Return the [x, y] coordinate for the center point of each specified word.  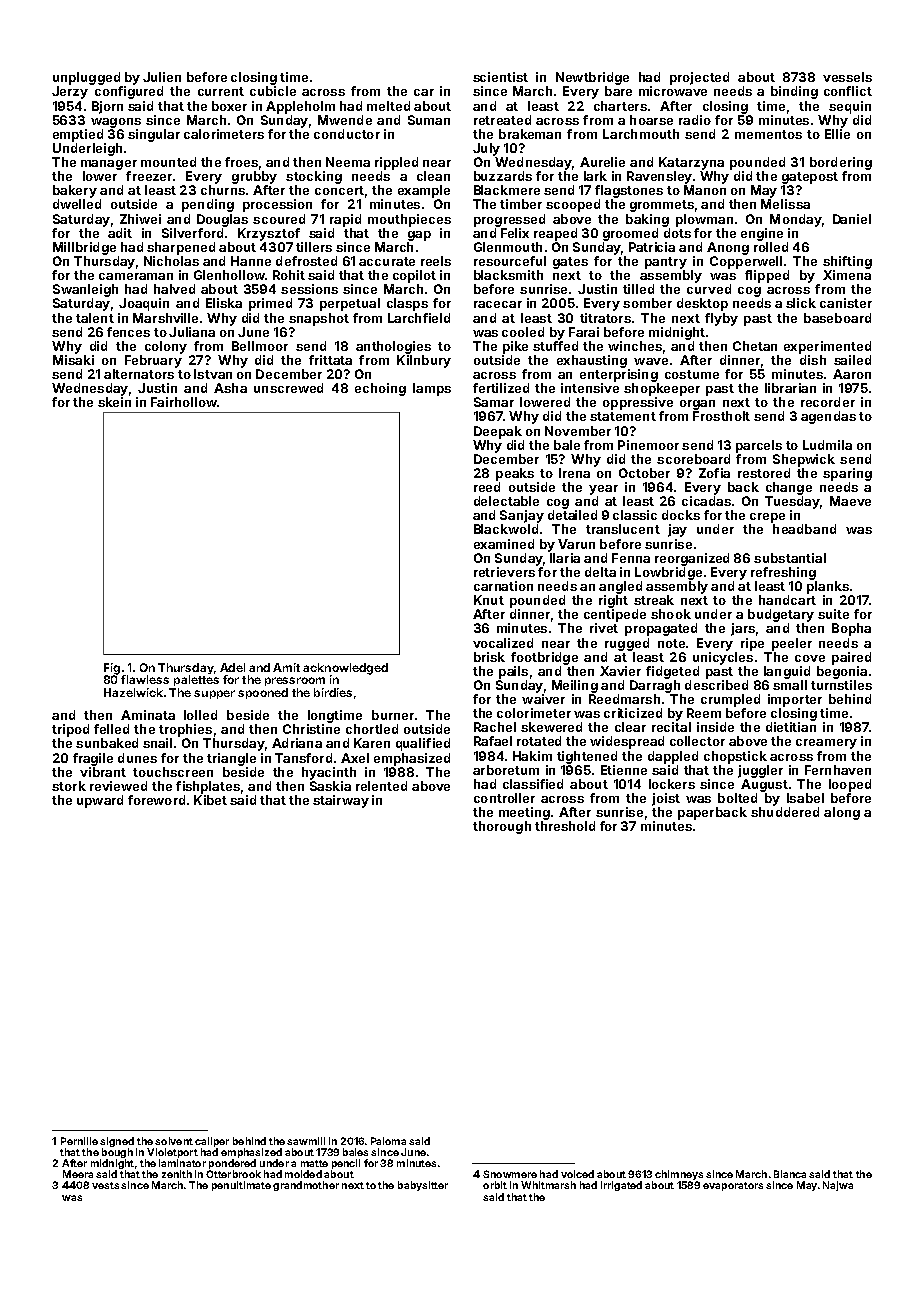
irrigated [621, 1186]
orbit [495, 1185]
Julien [162, 77]
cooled [523, 332]
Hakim [532, 756]
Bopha [851, 629]
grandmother [306, 1186]
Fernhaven [838, 770]
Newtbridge [592, 78]
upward [100, 801]
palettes [196, 680]
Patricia [652, 247]
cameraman [136, 276]
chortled [372, 729]
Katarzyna [691, 163]
